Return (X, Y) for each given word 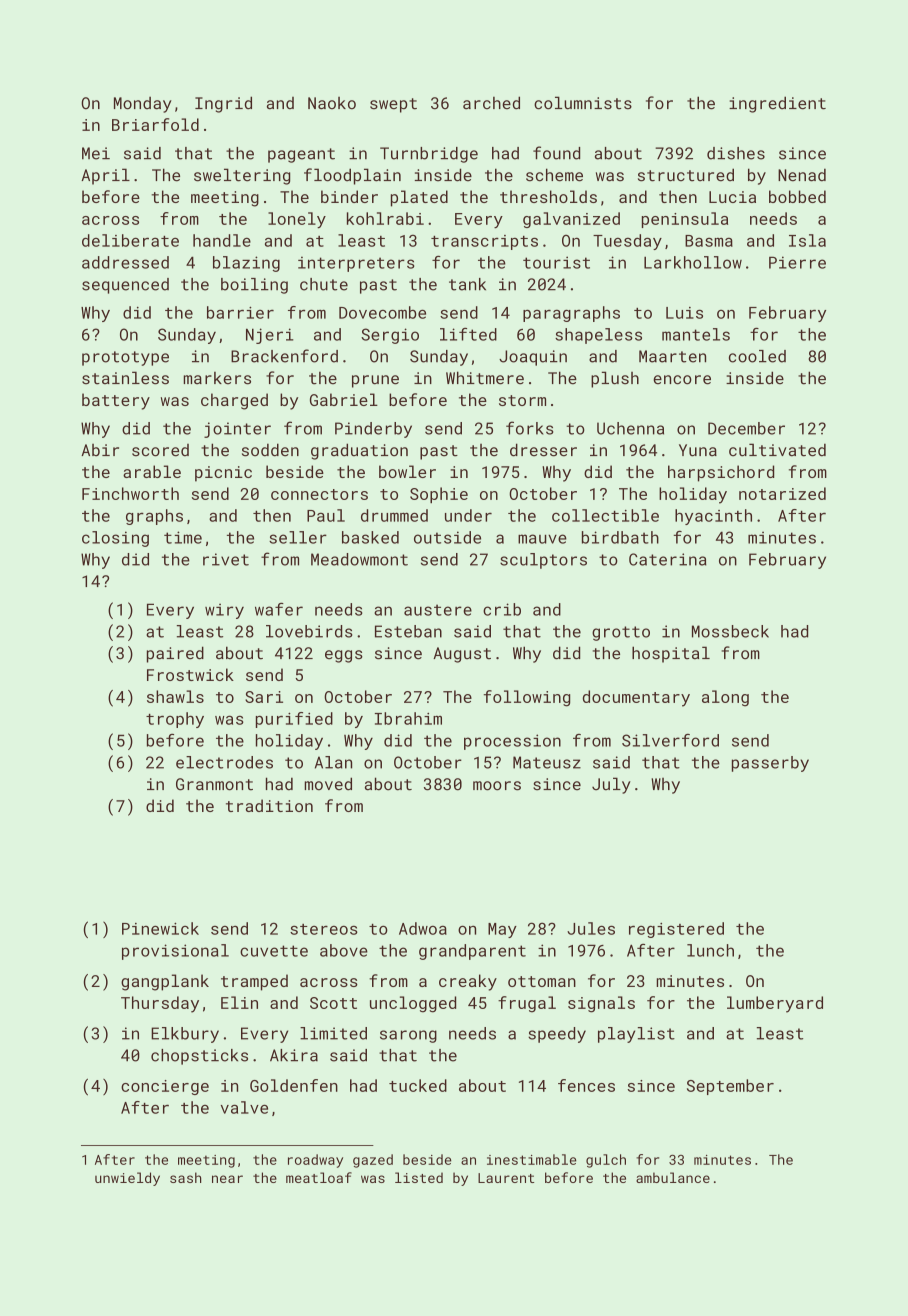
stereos (324, 929)
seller (298, 537)
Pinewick (160, 928)
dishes (736, 153)
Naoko (332, 103)
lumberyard (775, 1004)
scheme (554, 175)
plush (615, 379)
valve (244, 1107)
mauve (542, 539)
